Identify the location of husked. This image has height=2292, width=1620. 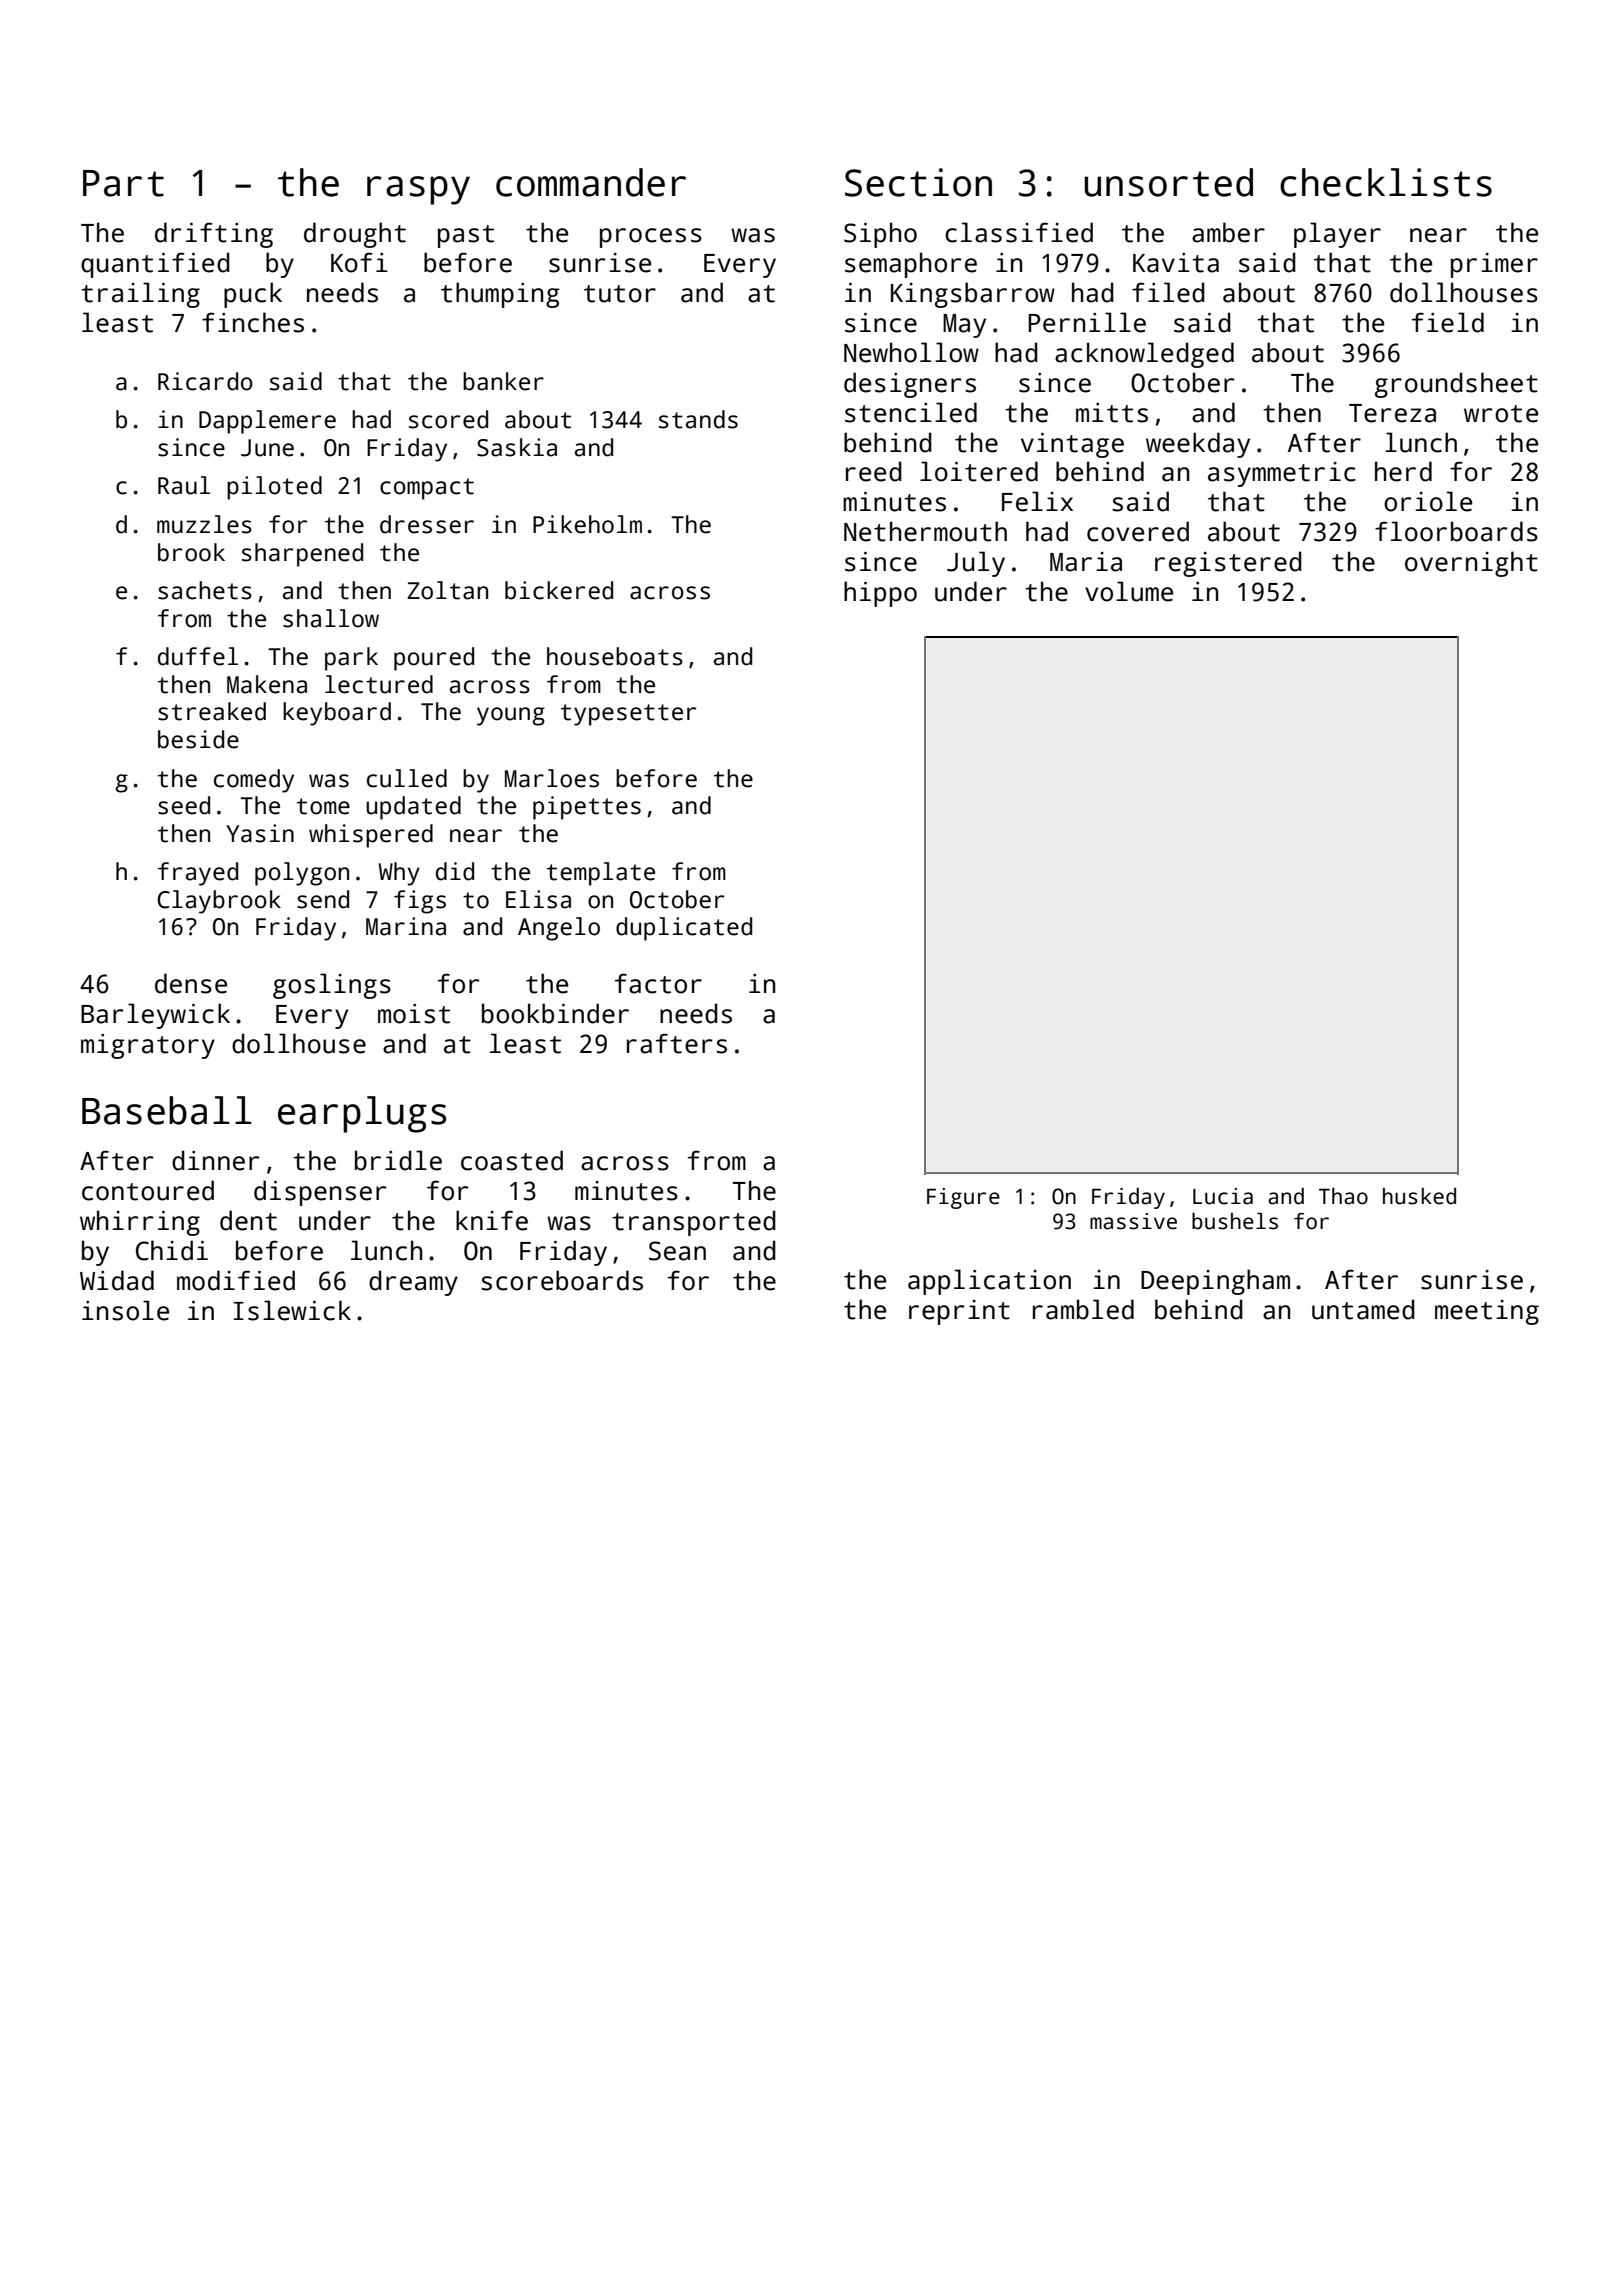
(1419, 1196).
